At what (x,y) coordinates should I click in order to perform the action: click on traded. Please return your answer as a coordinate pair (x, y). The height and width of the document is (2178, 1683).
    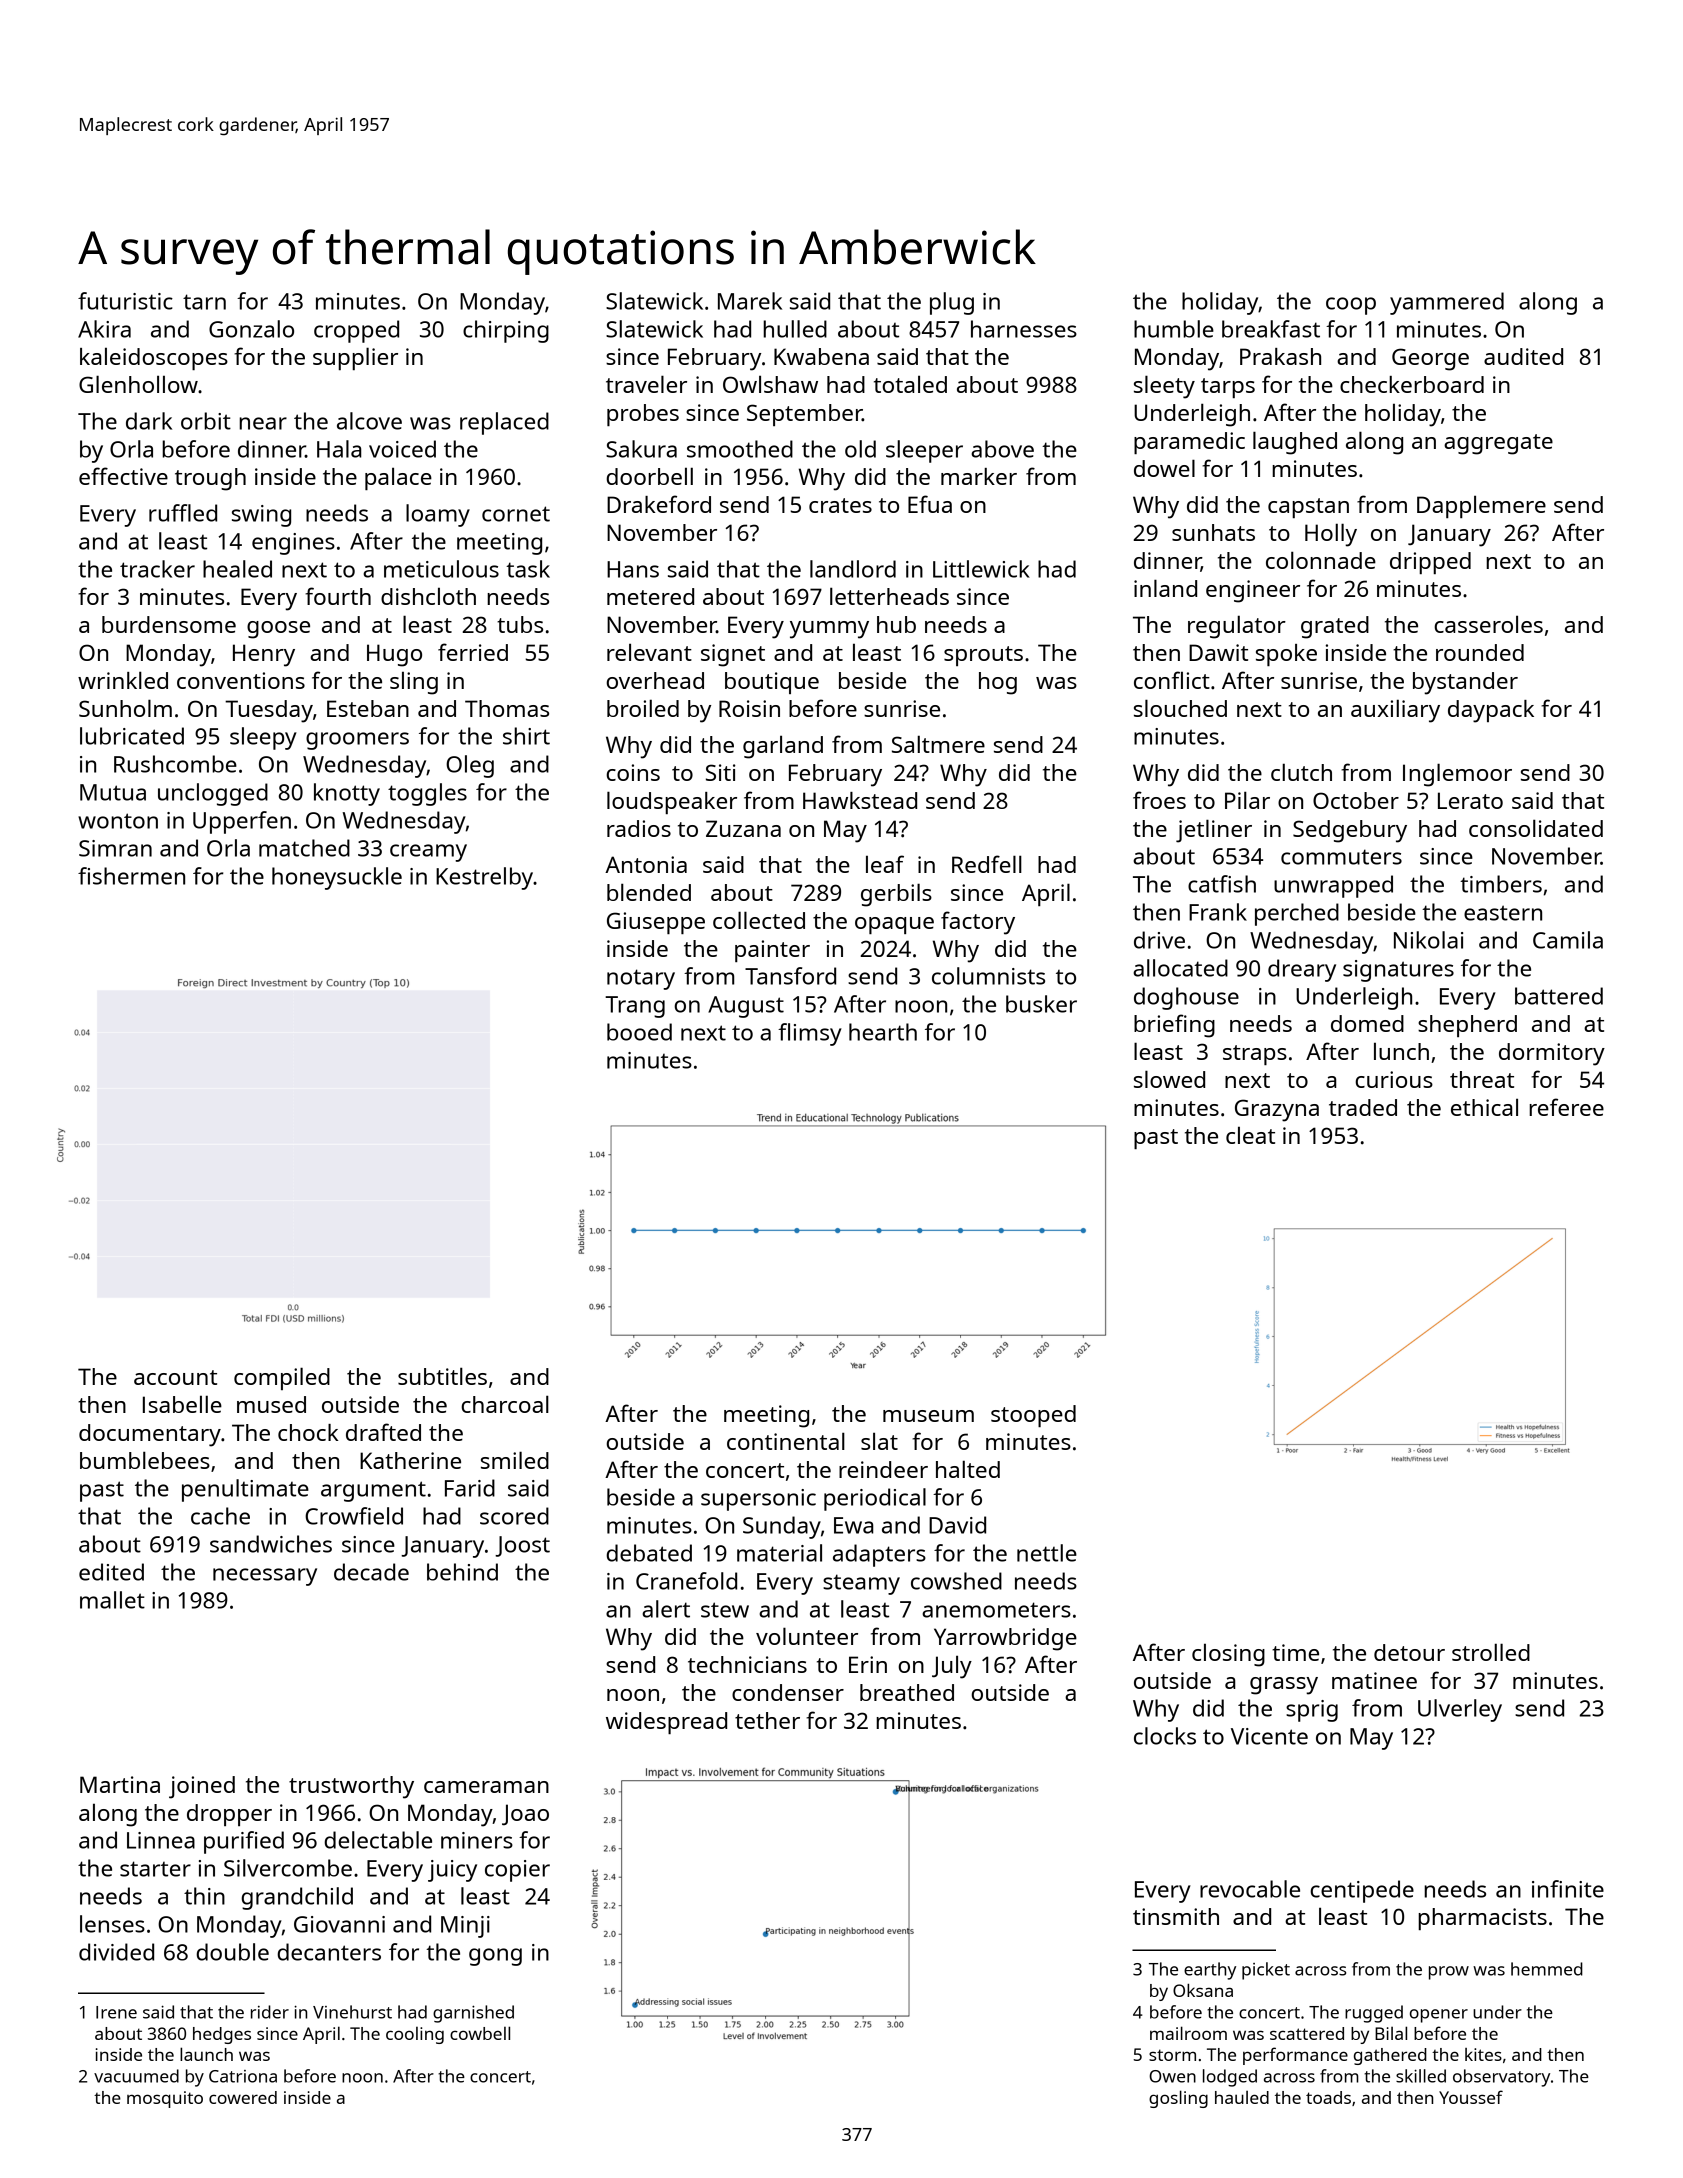
    Looking at the image, I should click on (1363, 1107).
